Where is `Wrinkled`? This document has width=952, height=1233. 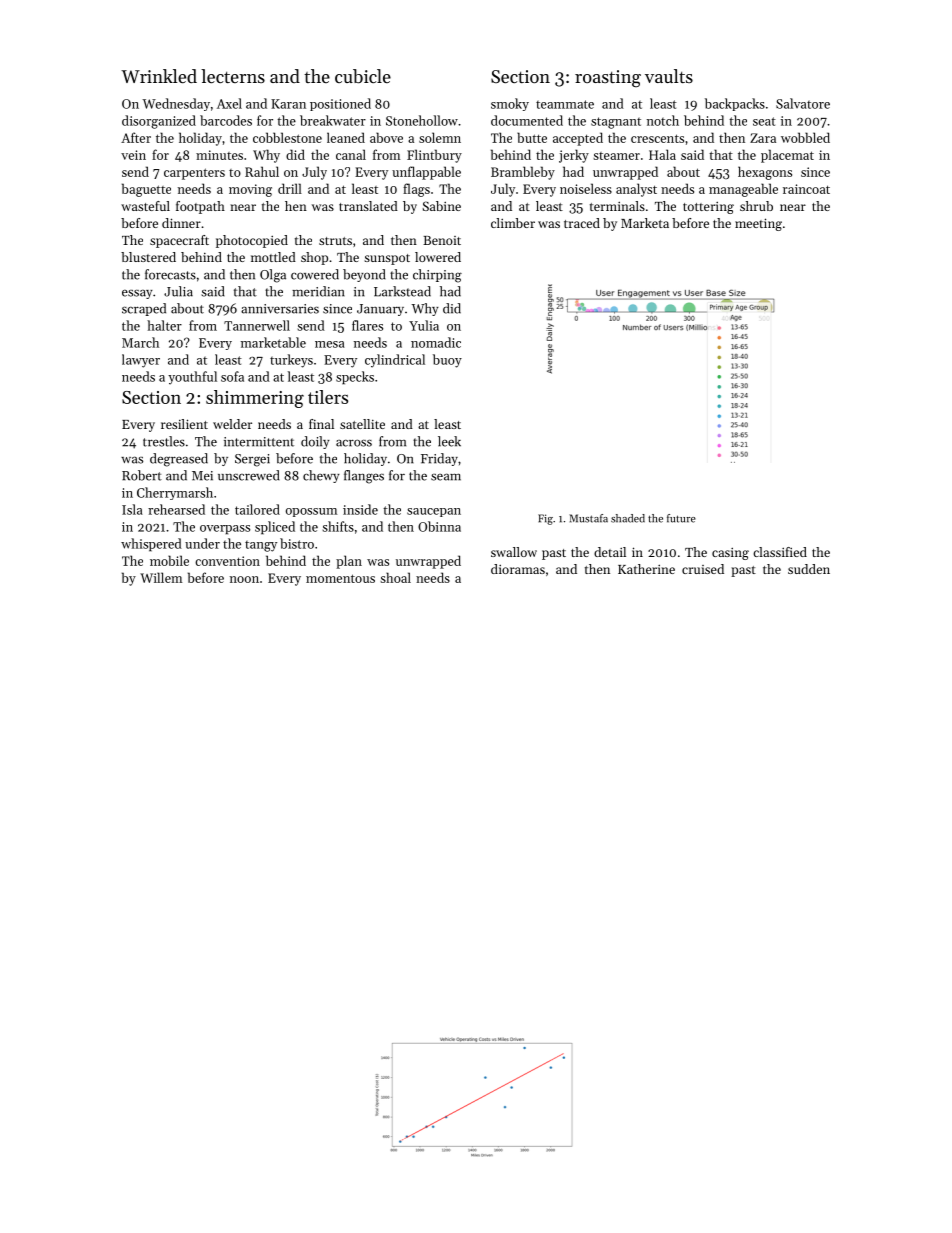
Wrinkled is located at coordinates (159, 76).
